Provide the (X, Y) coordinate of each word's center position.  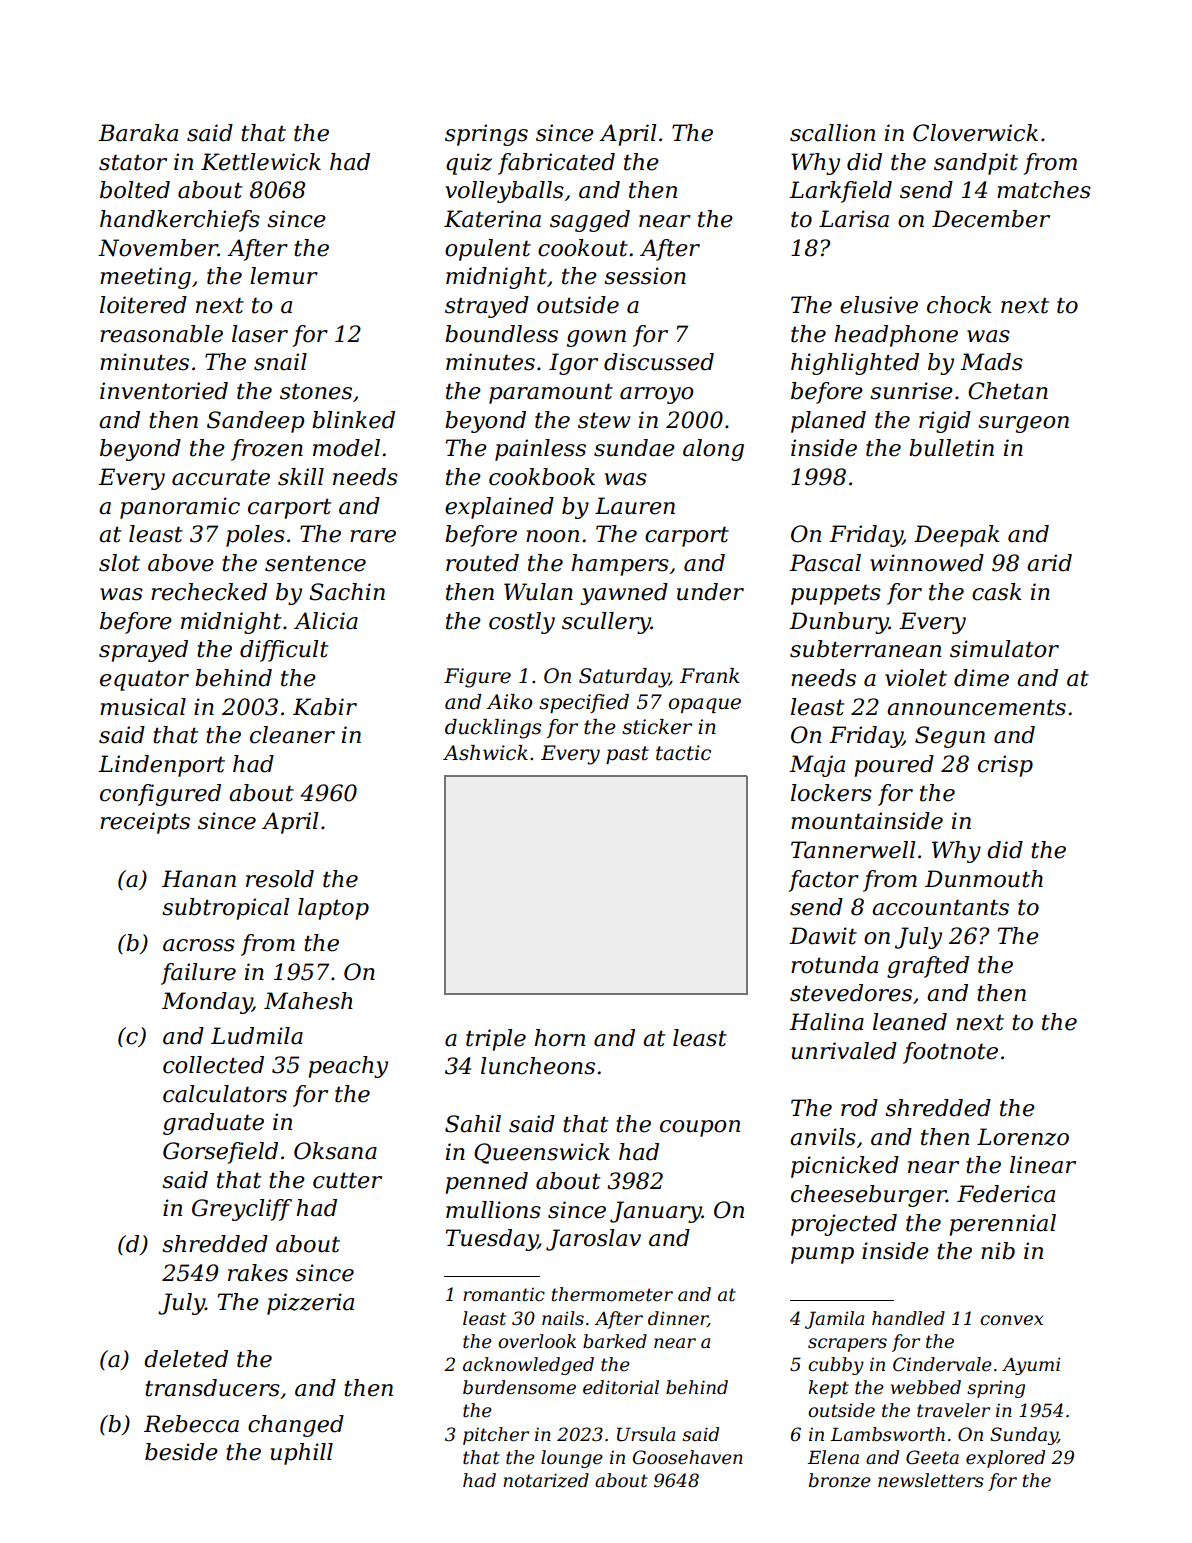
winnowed (927, 563)
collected (213, 1065)
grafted (928, 967)
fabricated (556, 164)
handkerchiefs (180, 221)
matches (1044, 190)
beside (181, 1452)
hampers (620, 565)
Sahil (473, 1124)
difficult (284, 651)
